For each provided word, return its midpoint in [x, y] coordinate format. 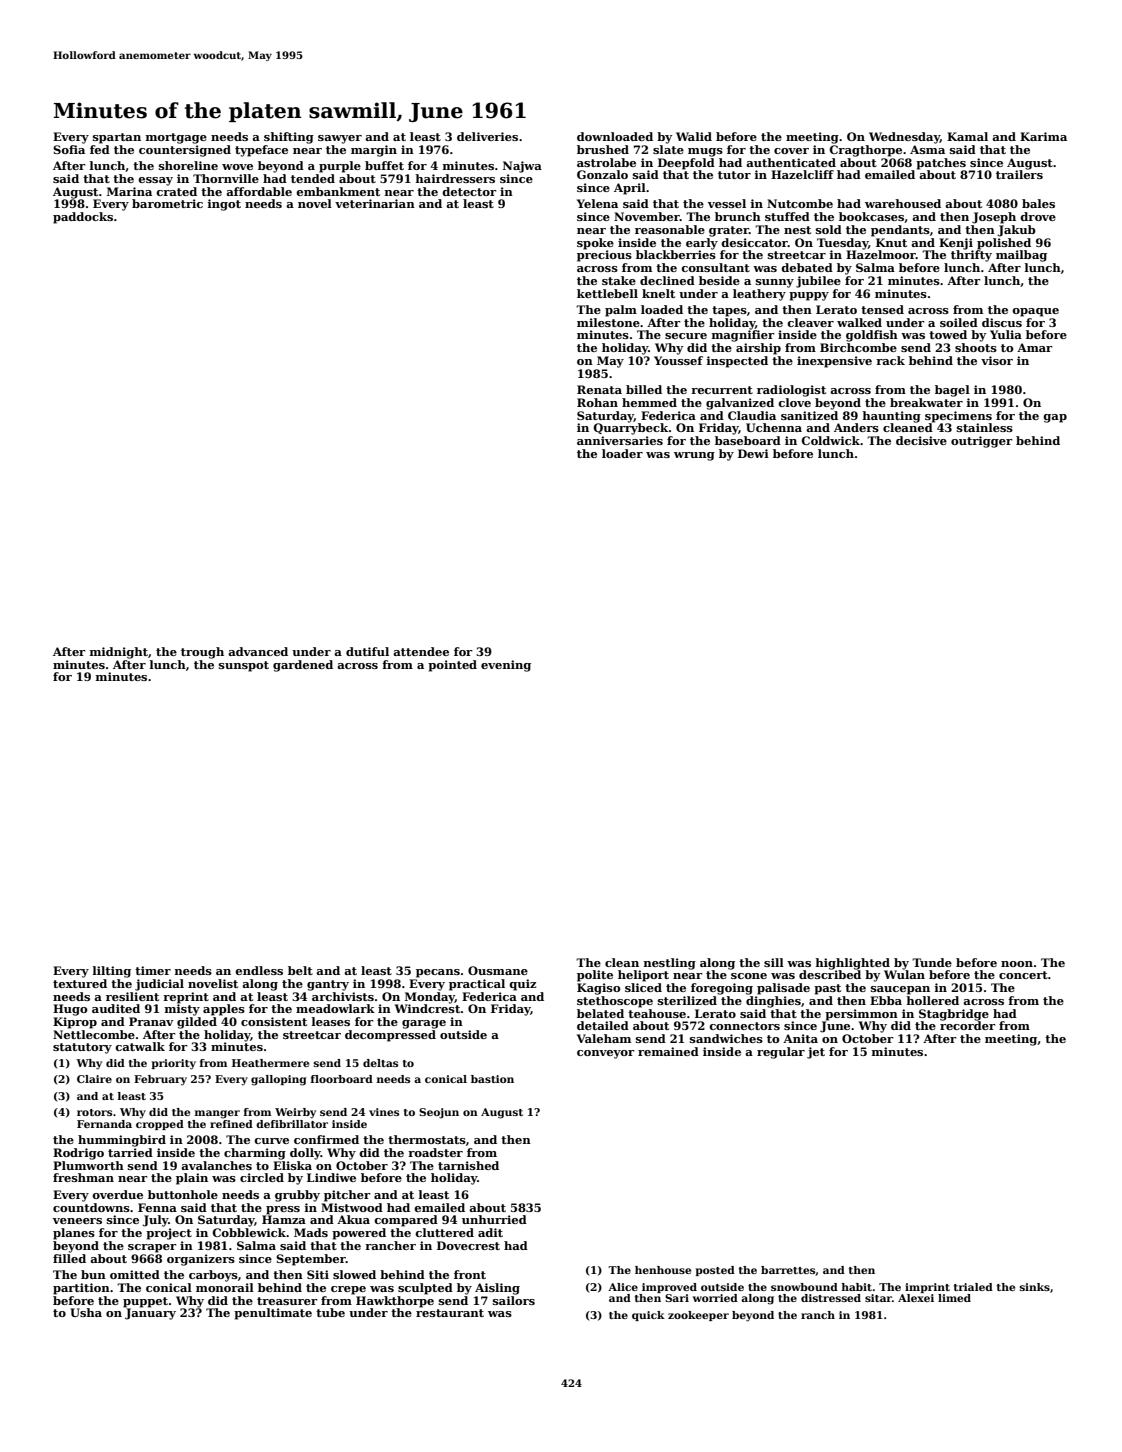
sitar [878, 1298]
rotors [94, 1112]
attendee [421, 651]
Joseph [994, 218]
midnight [119, 653]
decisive [921, 440]
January [150, 1314]
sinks [1035, 1287]
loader [622, 453]
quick [648, 1316]
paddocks [83, 218]
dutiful [367, 651]
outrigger [982, 442]
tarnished [468, 1165]
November [647, 216]
